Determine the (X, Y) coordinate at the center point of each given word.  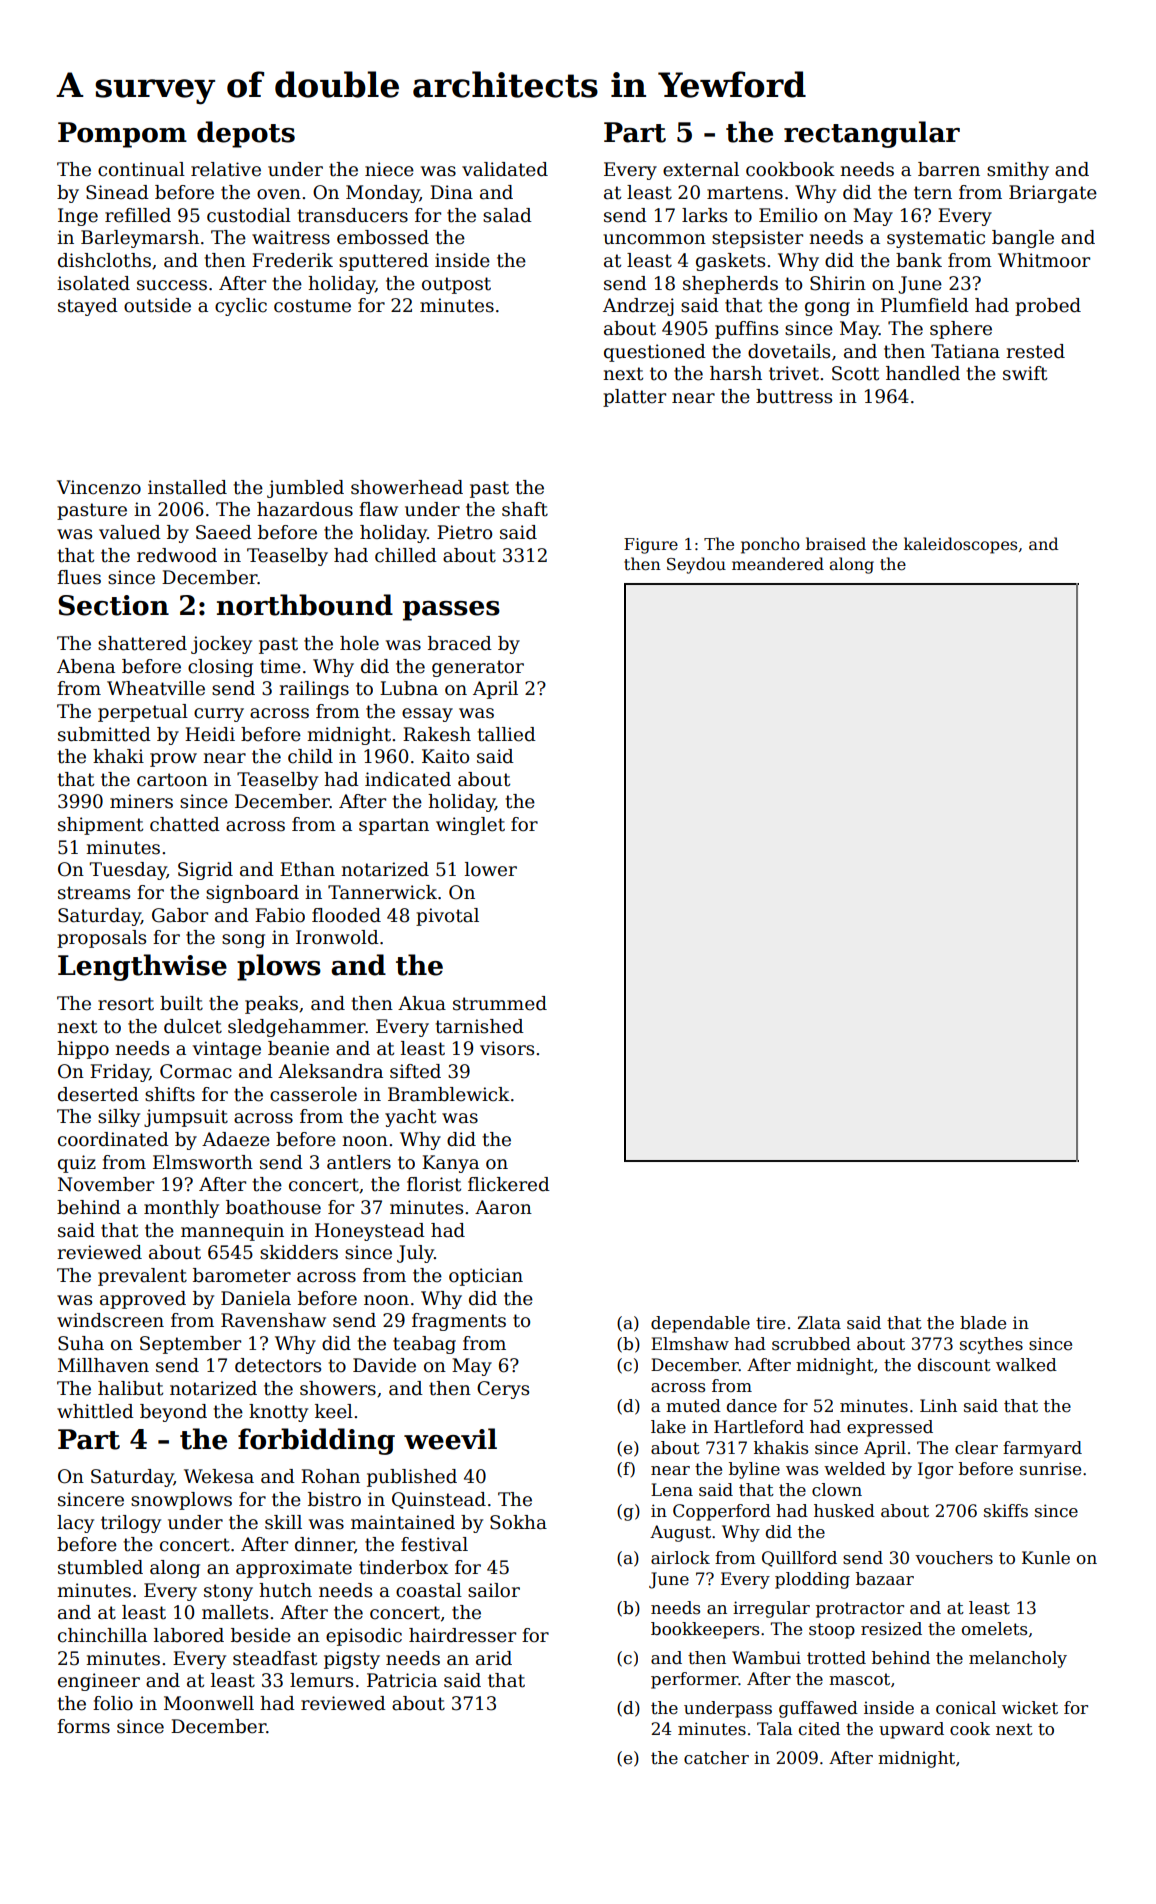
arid (494, 1658)
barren (949, 169)
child (310, 756)
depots (246, 134)
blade (983, 1323)
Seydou (696, 565)
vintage (227, 1050)
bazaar (885, 1579)
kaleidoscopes (960, 545)
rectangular (872, 134)
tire (770, 1323)
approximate (294, 1569)
